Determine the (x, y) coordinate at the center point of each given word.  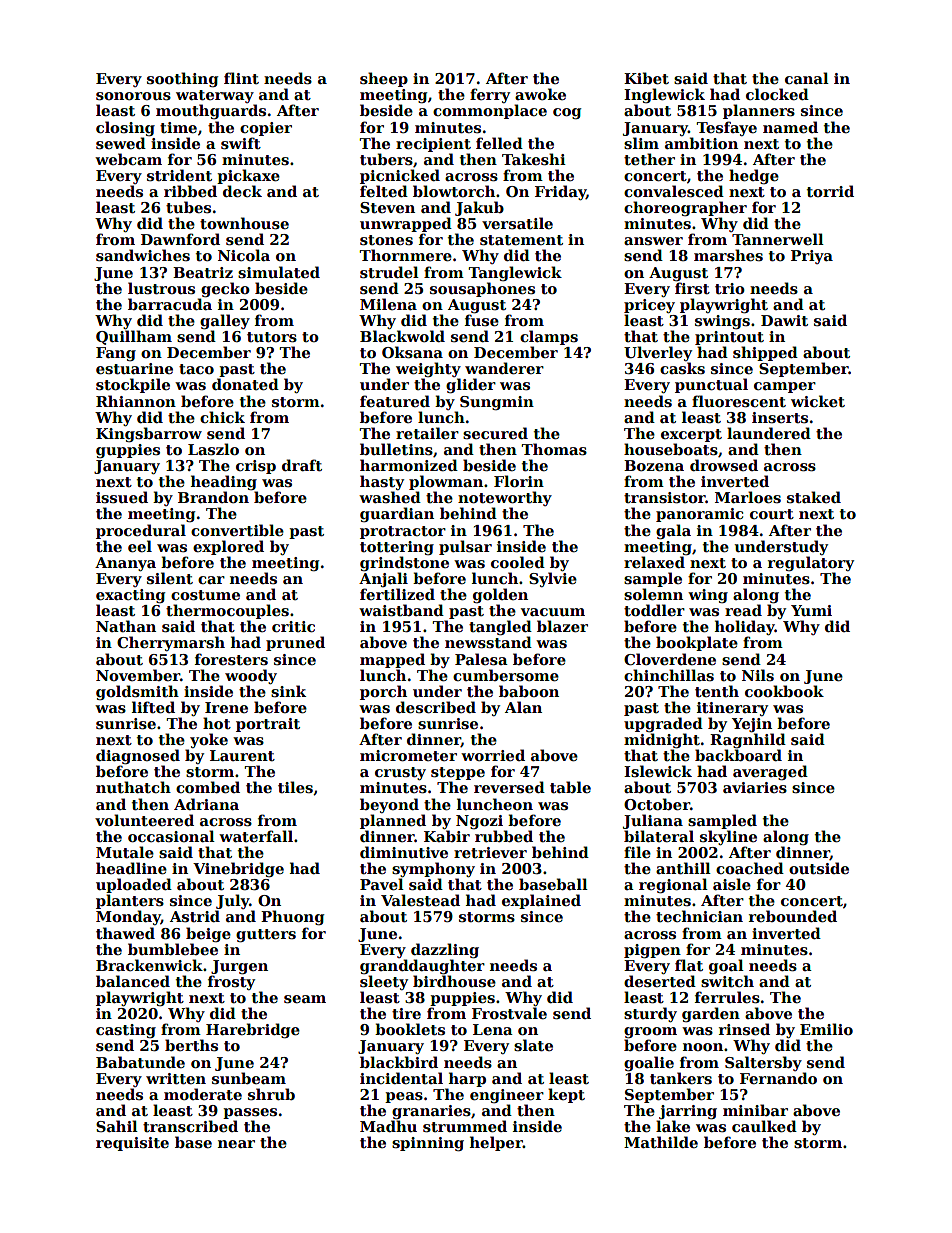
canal (807, 78)
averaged (770, 772)
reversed (509, 787)
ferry (490, 95)
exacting (130, 596)
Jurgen (239, 967)
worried (493, 755)
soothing (182, 79)
